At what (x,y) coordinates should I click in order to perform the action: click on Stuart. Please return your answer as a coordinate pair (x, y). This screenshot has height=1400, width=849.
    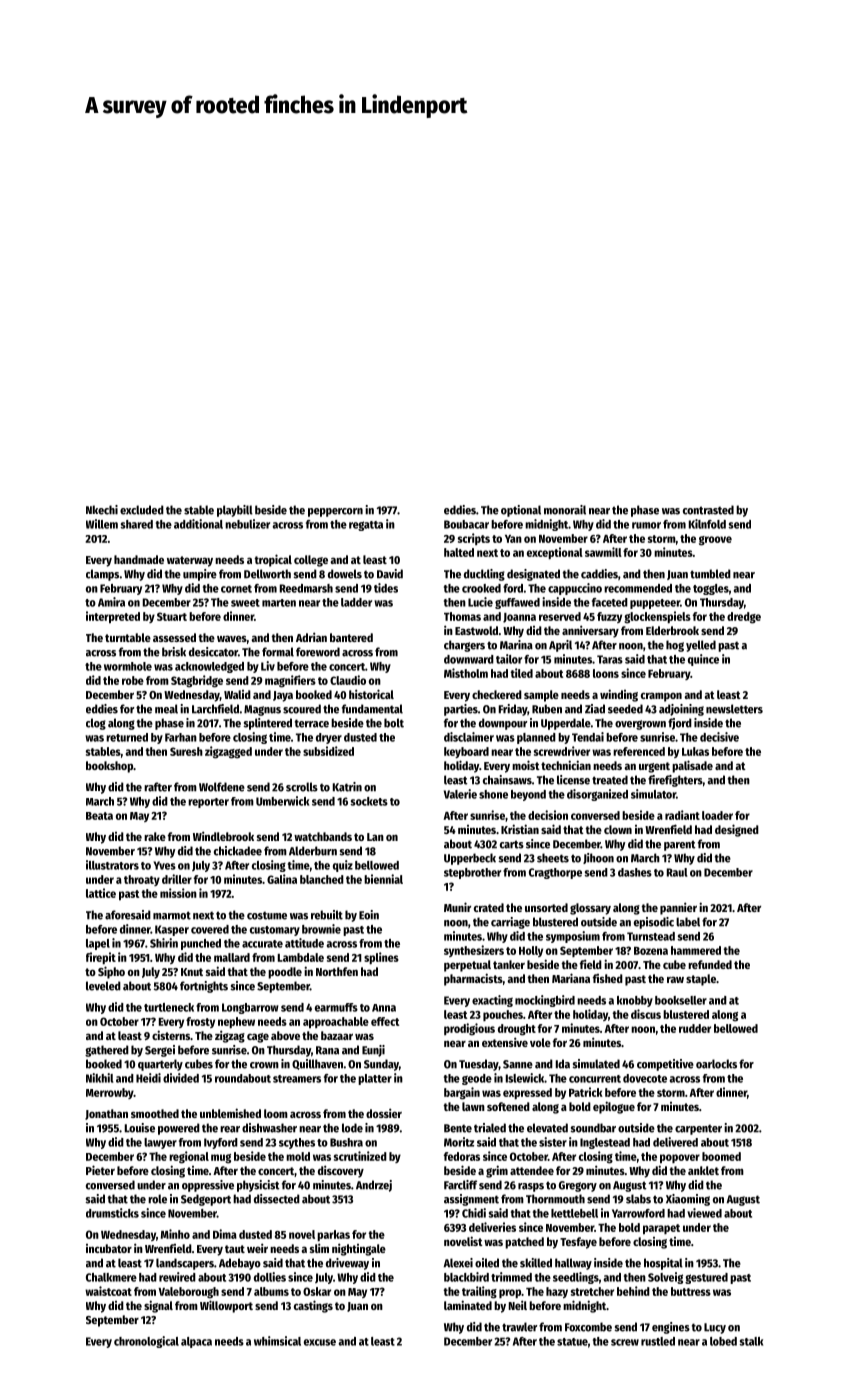
    Looking at the image, I should click on (172, 616).
